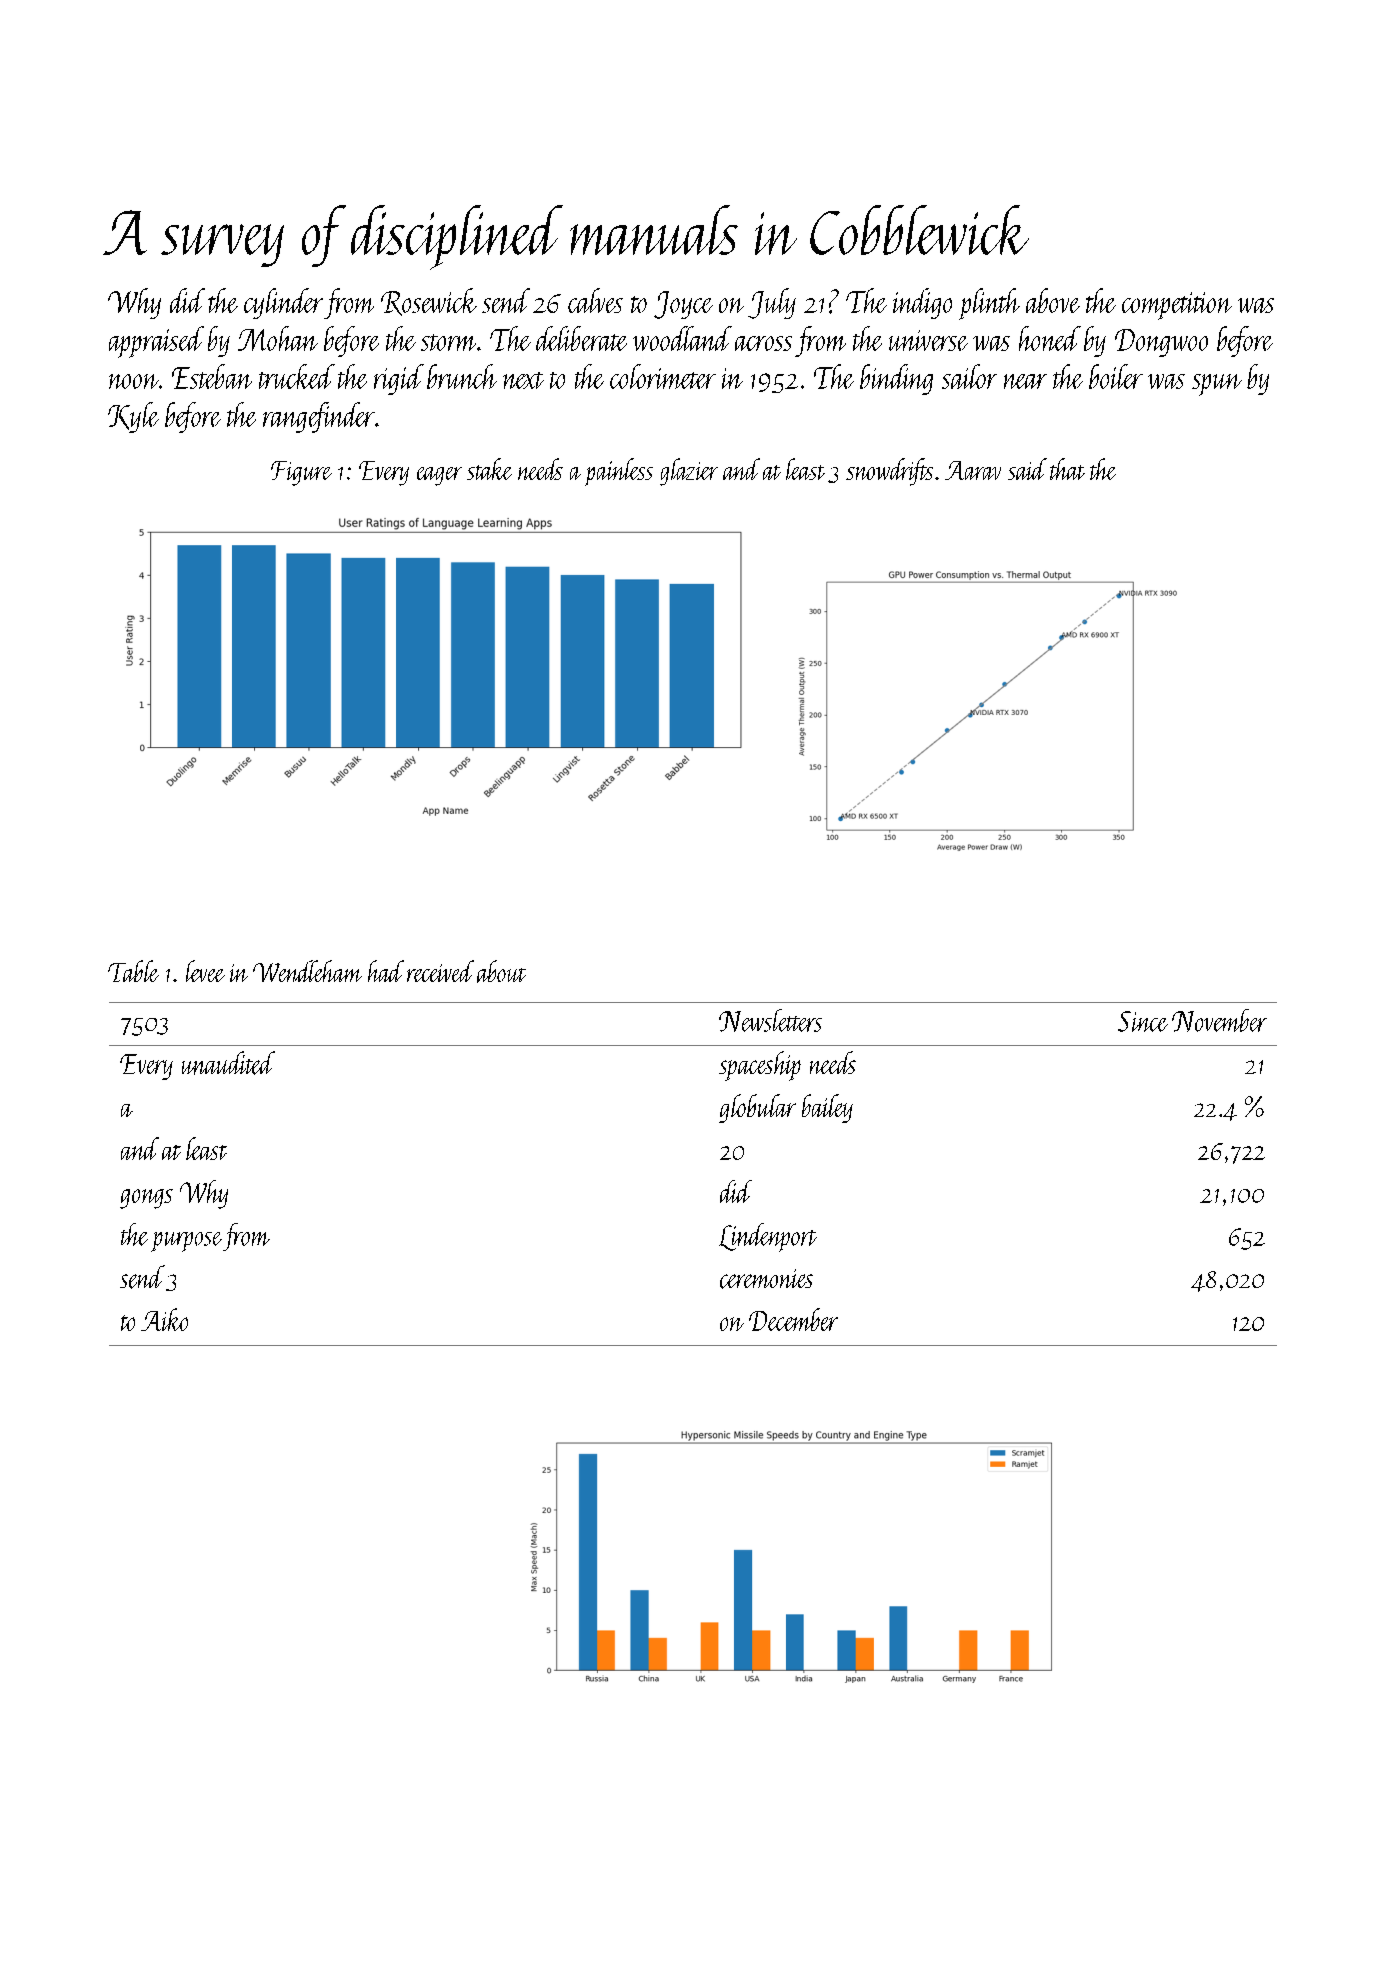 This page has height=1969, width=1386. What do you see at coordinates (683, 305) in the page?
I see `Joyce` at bounding box center [683, 305].
